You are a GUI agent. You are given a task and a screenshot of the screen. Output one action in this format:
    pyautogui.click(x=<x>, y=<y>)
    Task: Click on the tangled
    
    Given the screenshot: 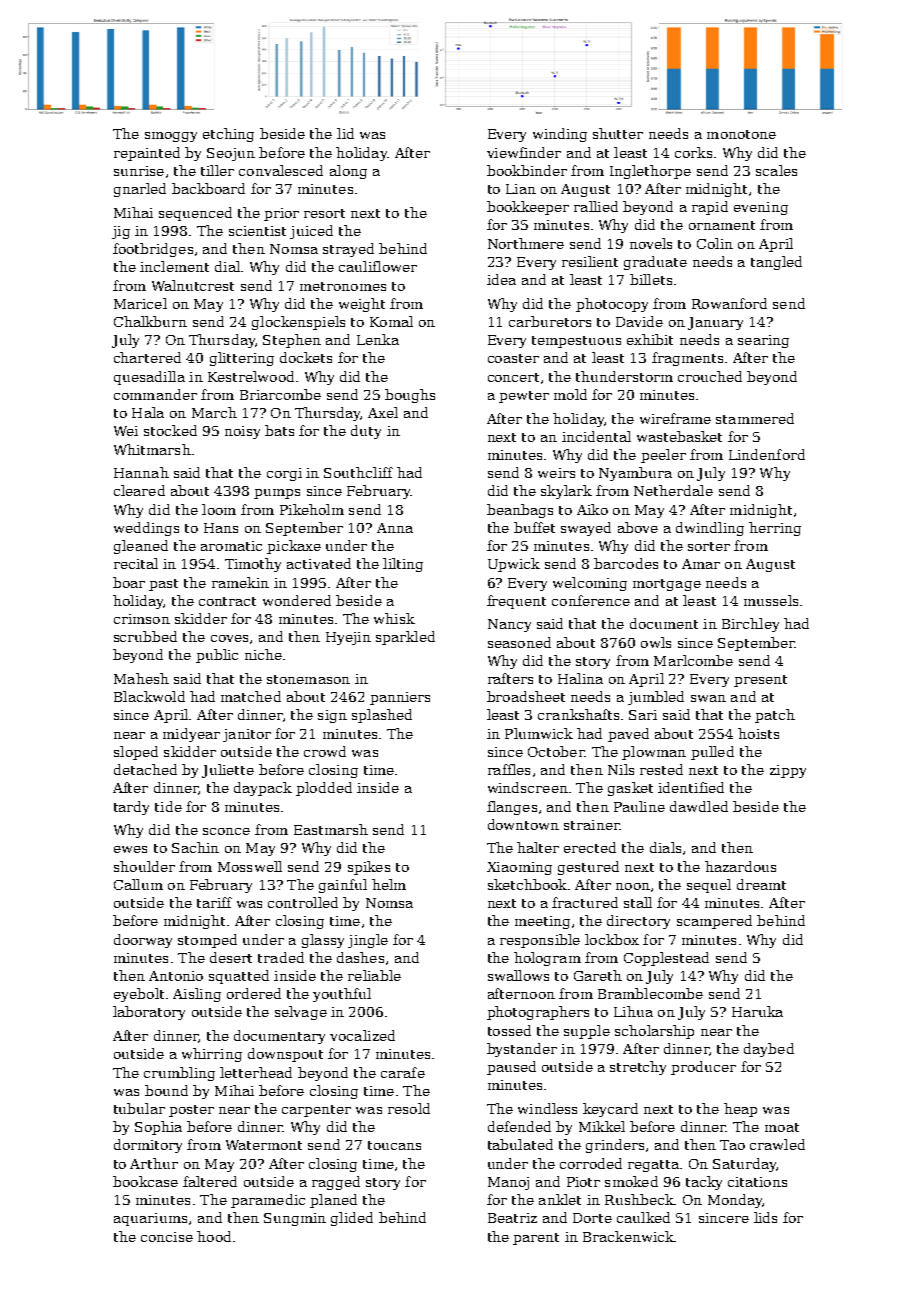 What is the action you would take?
    pyautogui.click(x=776, y=263)
